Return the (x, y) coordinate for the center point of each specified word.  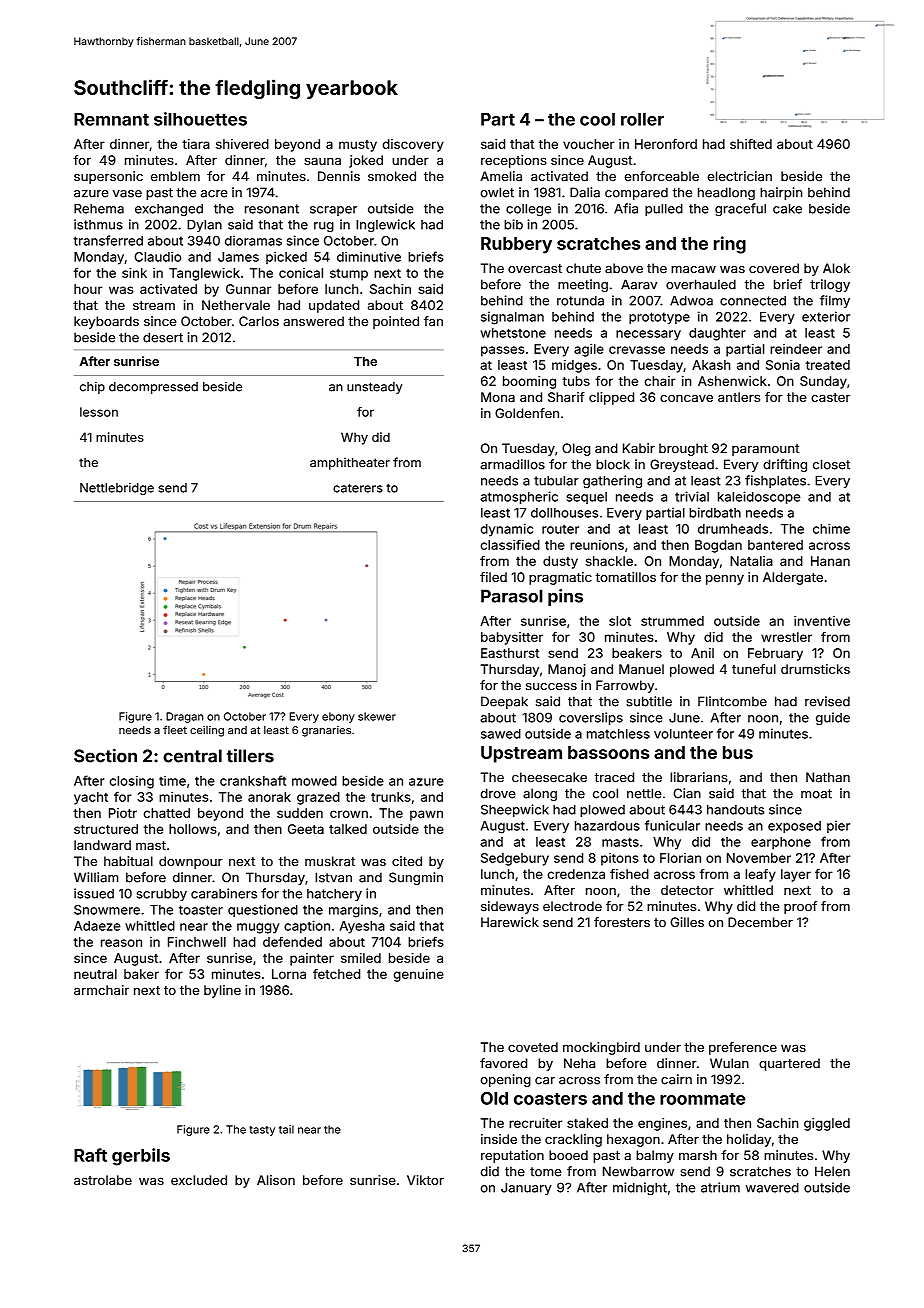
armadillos (512, 464)
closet (831, 464)
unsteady (375, 388)
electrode (572, 906)
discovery (413, 145)
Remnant (111, 119)
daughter (717, 334)
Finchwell (197, 942)
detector (687, 890)
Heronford (666, 144)
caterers (358, 488)
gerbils (141, 1157)
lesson (99, 412)
